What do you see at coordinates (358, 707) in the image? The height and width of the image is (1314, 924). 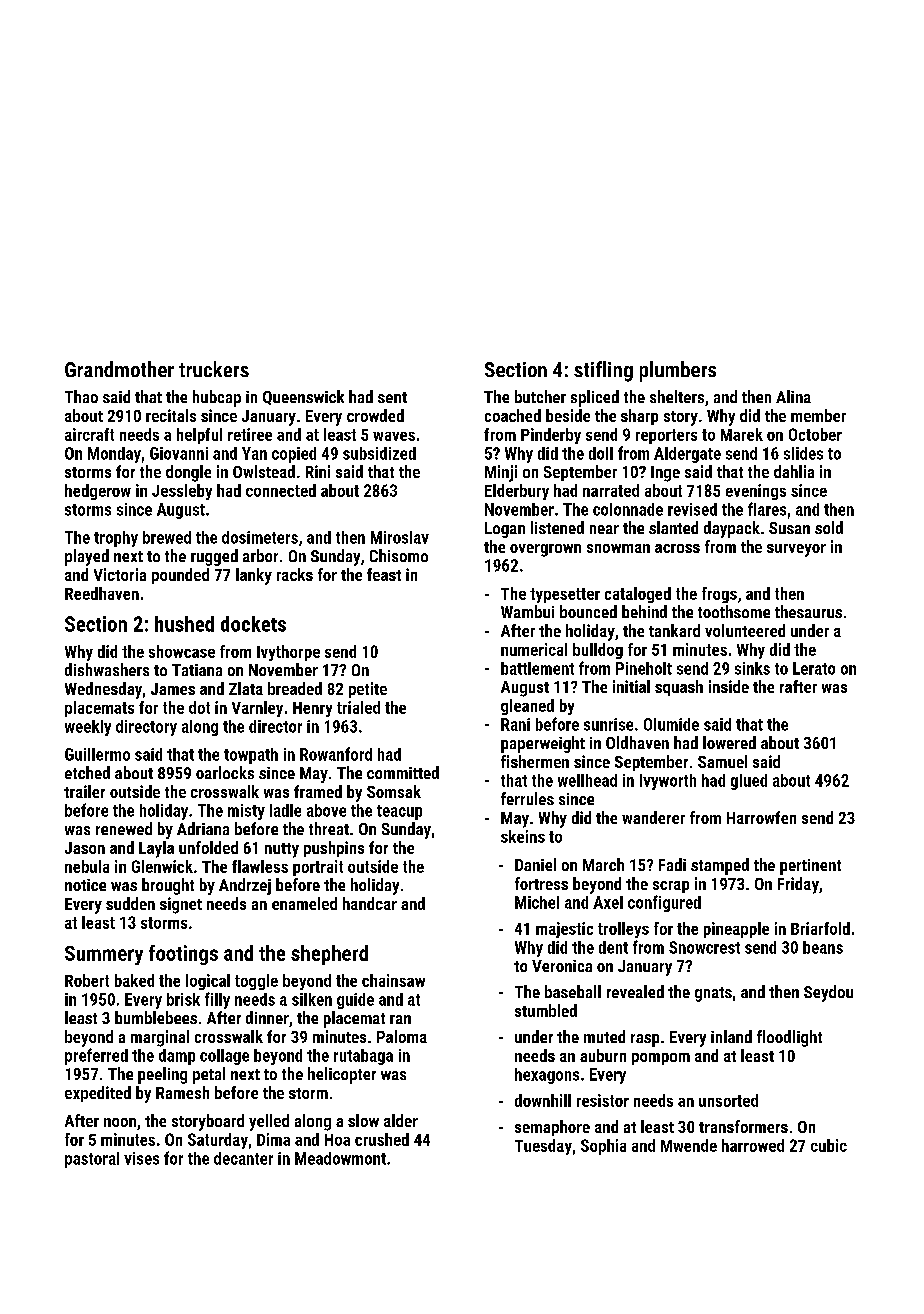 I see `trialed` at bounding box center [358, 707].
